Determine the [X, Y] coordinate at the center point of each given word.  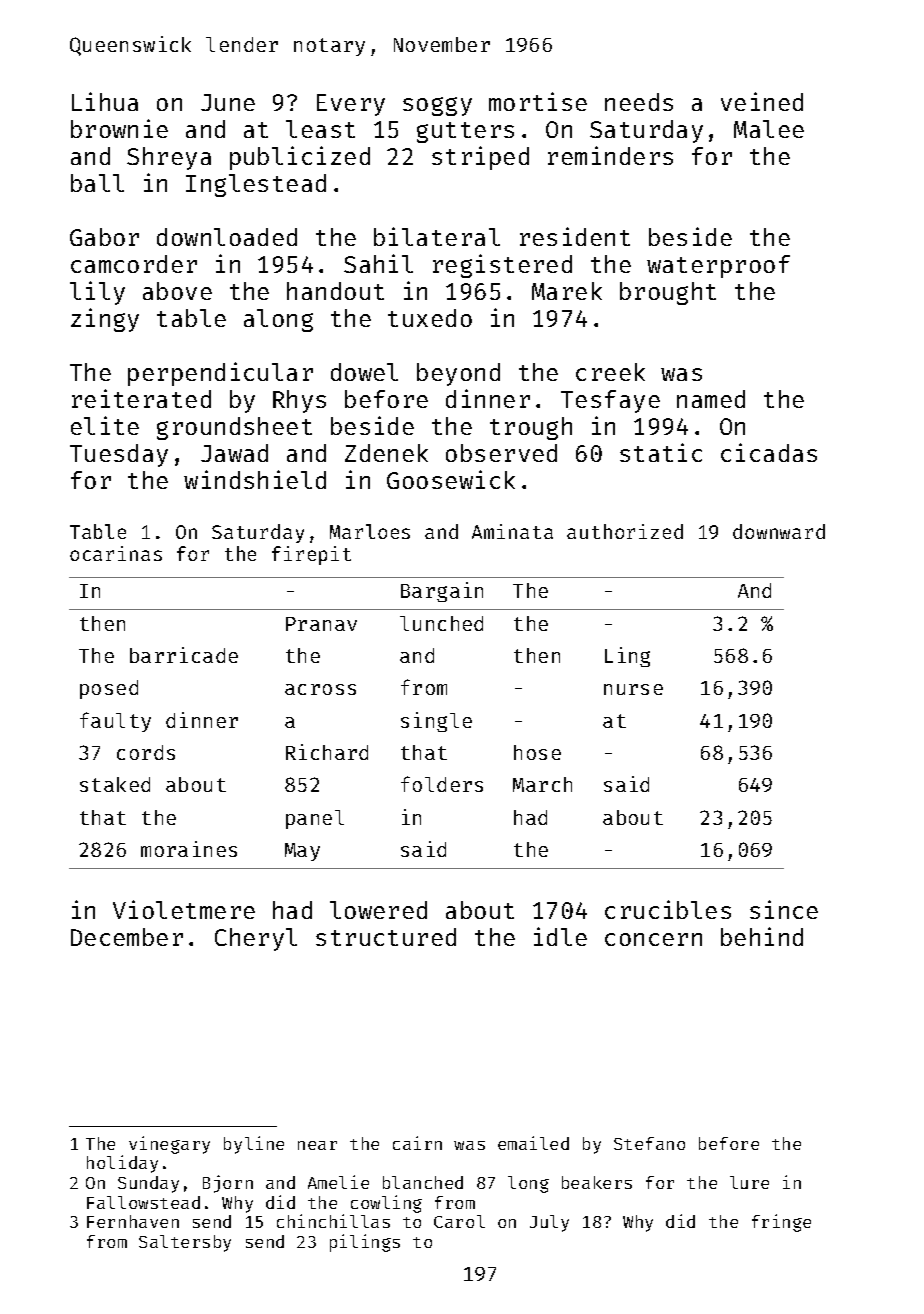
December [127, 937]
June [228, 102]
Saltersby [185, 1243]
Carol [459, 1221]
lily [97, 293]
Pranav [321, 624]
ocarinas [116, 553]
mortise [538, 101]
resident [575, 236]
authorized [625, 531]
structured [386, 937]
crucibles [668, 909]
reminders [610, 155]
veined [762, 101]
